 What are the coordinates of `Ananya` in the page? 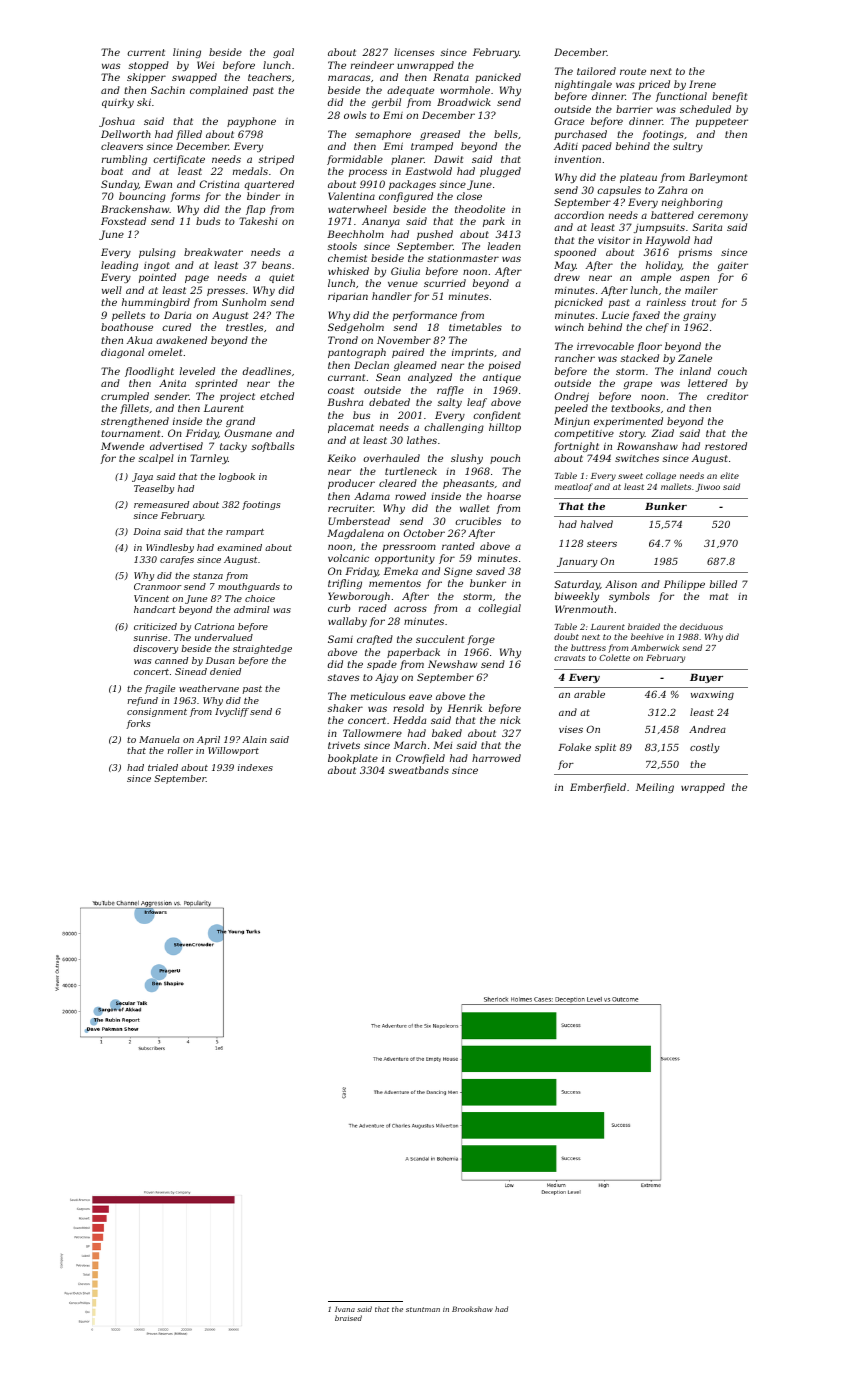 It's located at (381, 222).
